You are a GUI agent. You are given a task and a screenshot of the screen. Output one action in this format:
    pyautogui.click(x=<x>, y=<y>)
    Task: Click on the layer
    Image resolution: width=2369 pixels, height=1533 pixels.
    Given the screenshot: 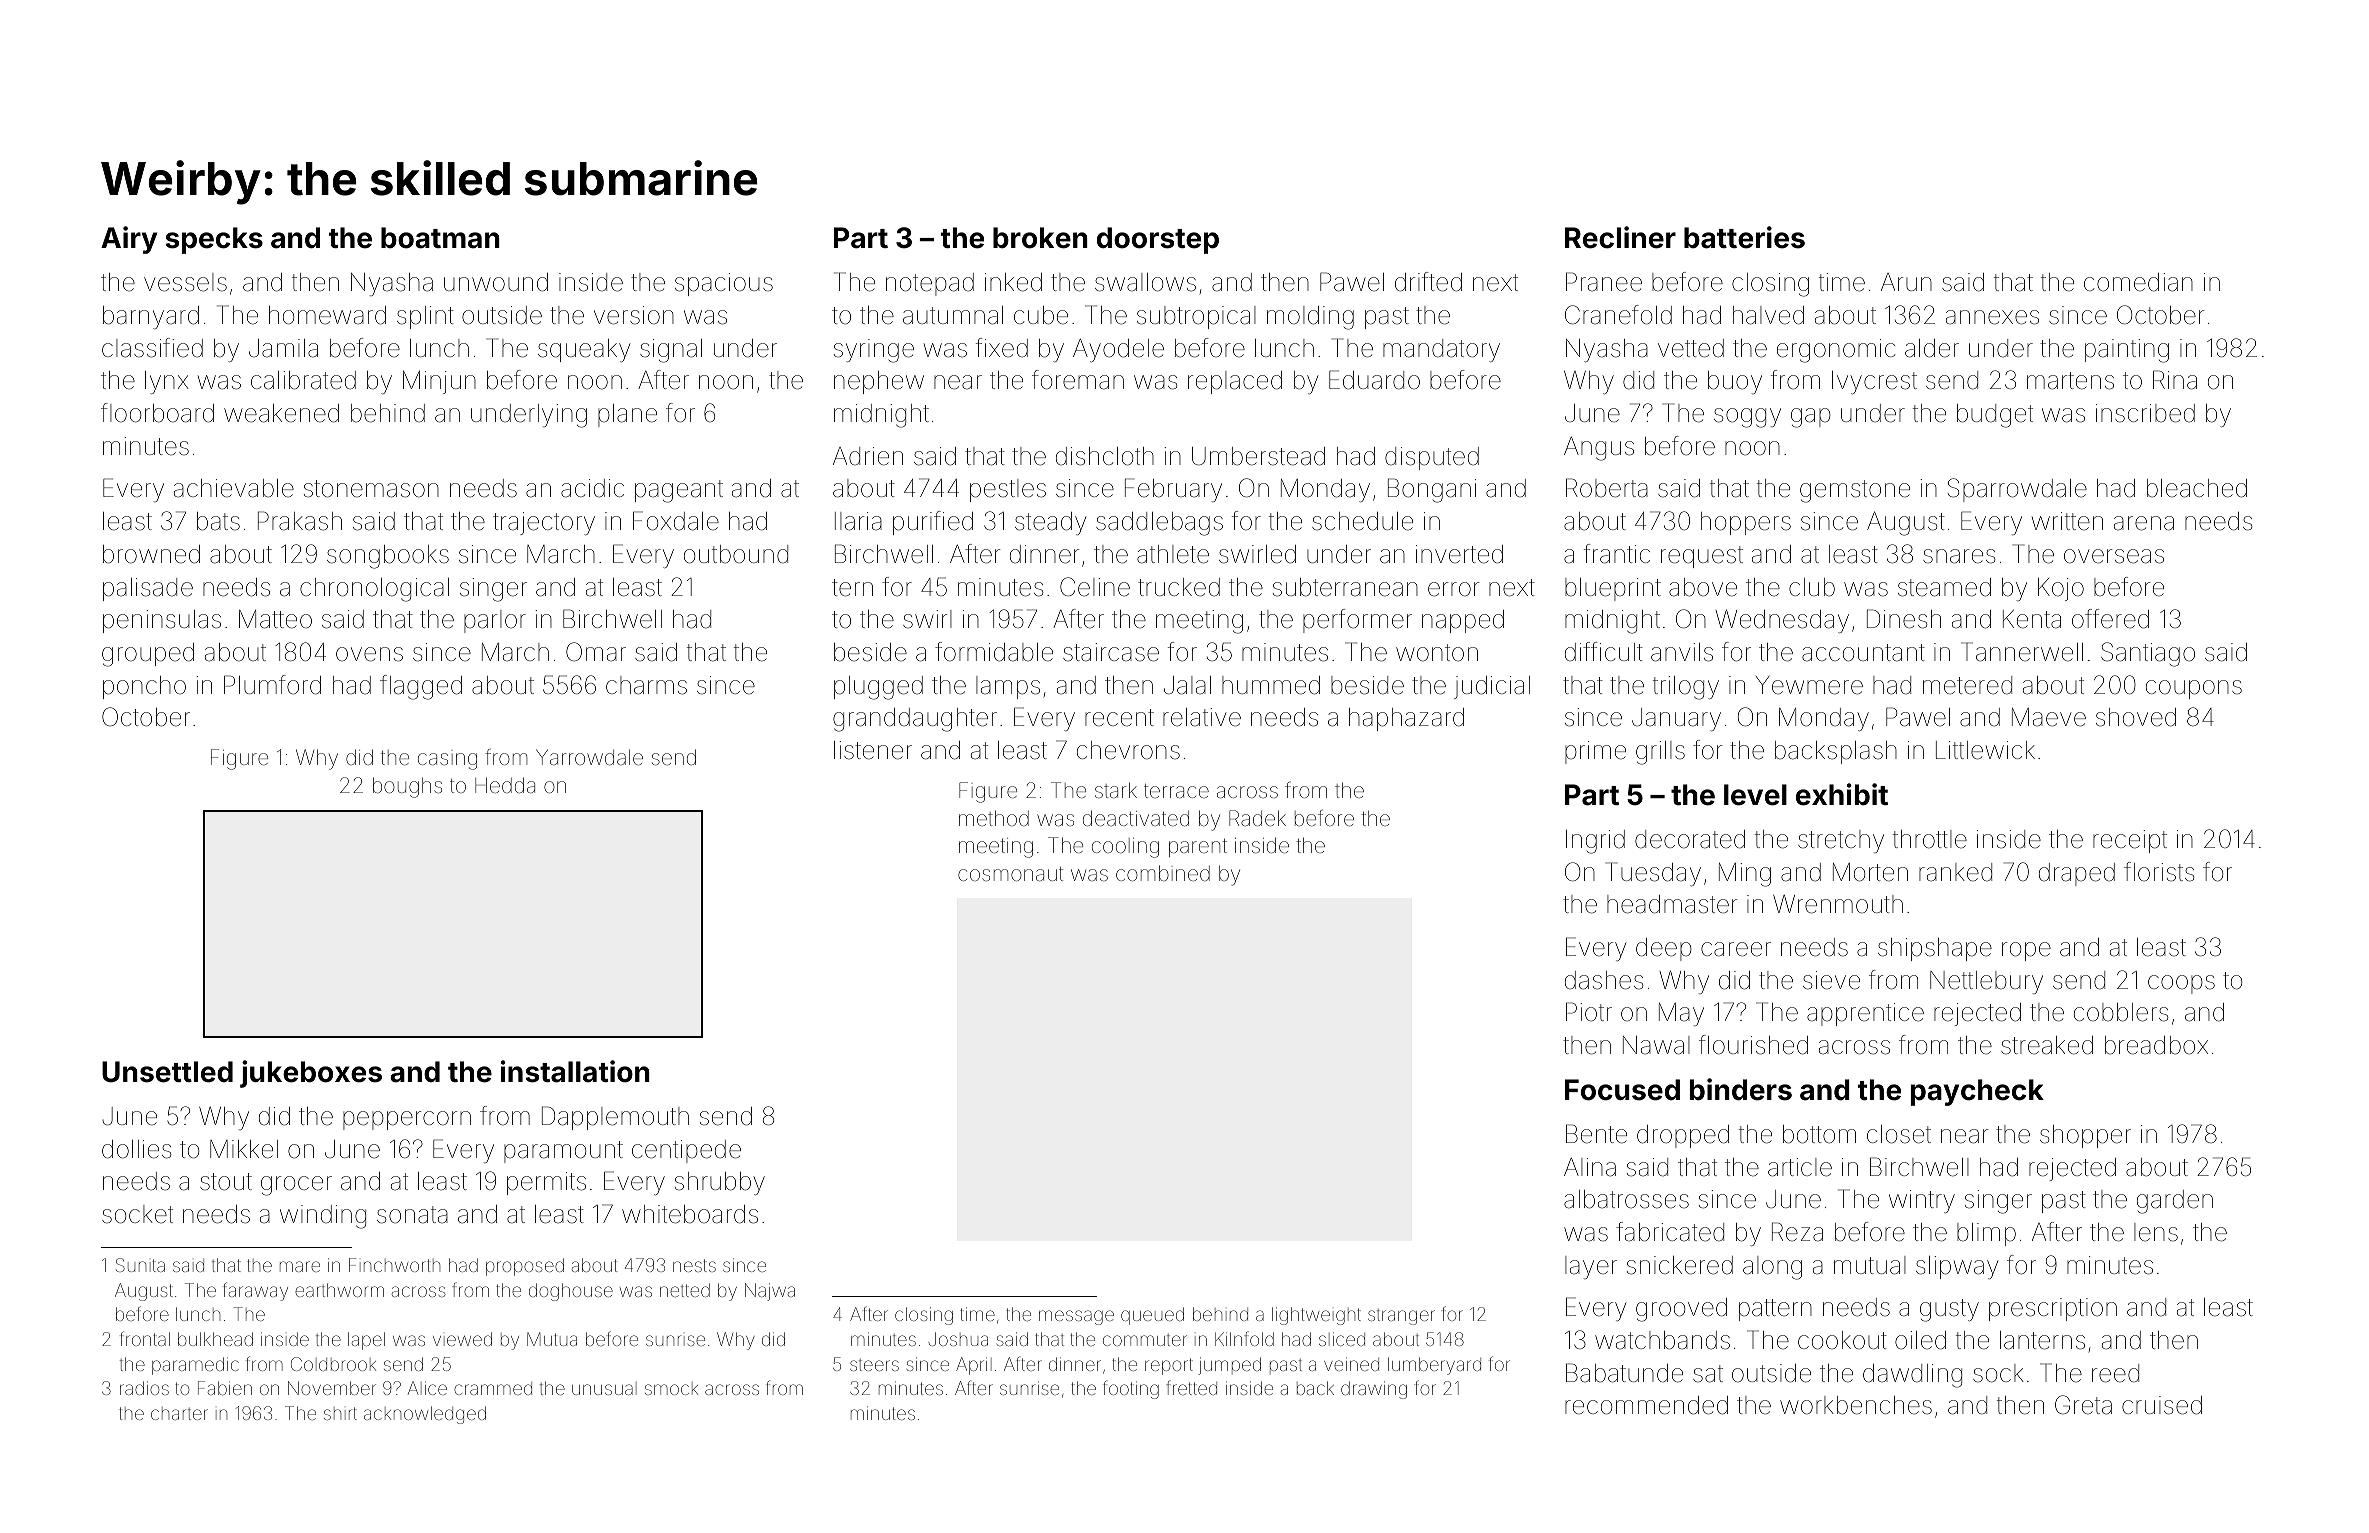 What is the action you would take?
    pyautogui.click(x=1591, y=1267)
